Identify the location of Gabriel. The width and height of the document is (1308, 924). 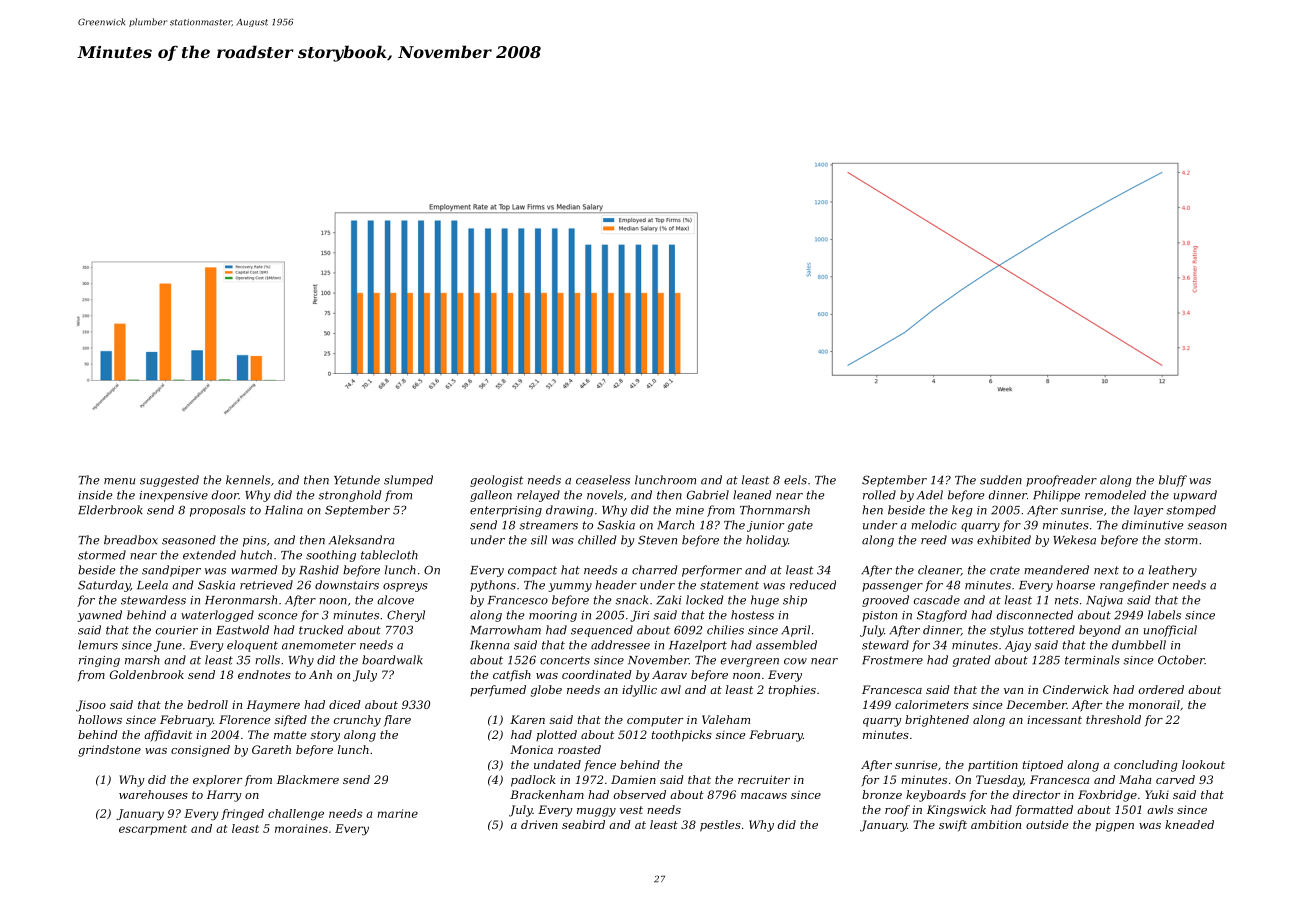
(708, 495).
